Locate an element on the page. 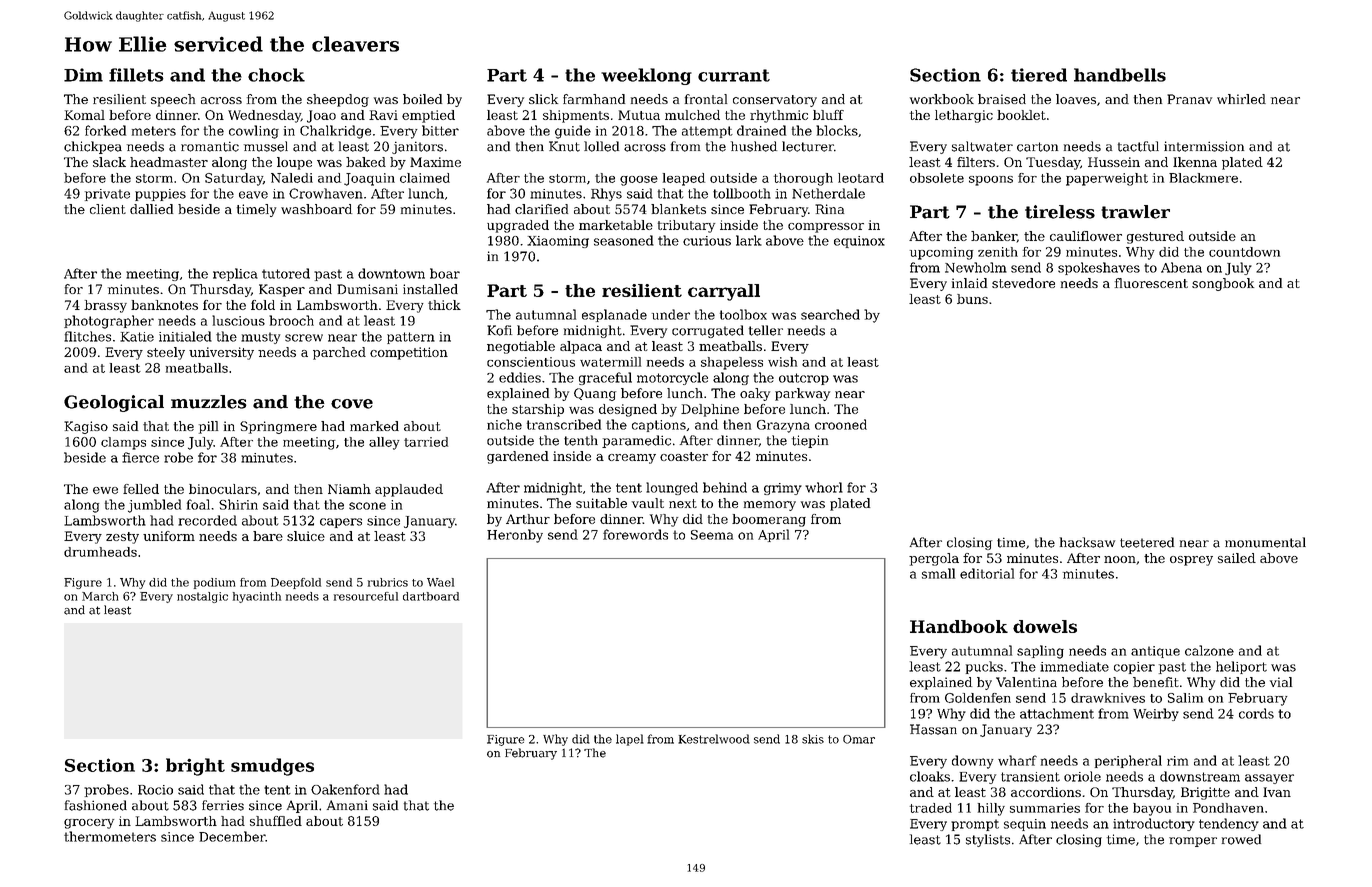 The image size is (1372, 887). monumental is located at coordinates (1265, 542).
